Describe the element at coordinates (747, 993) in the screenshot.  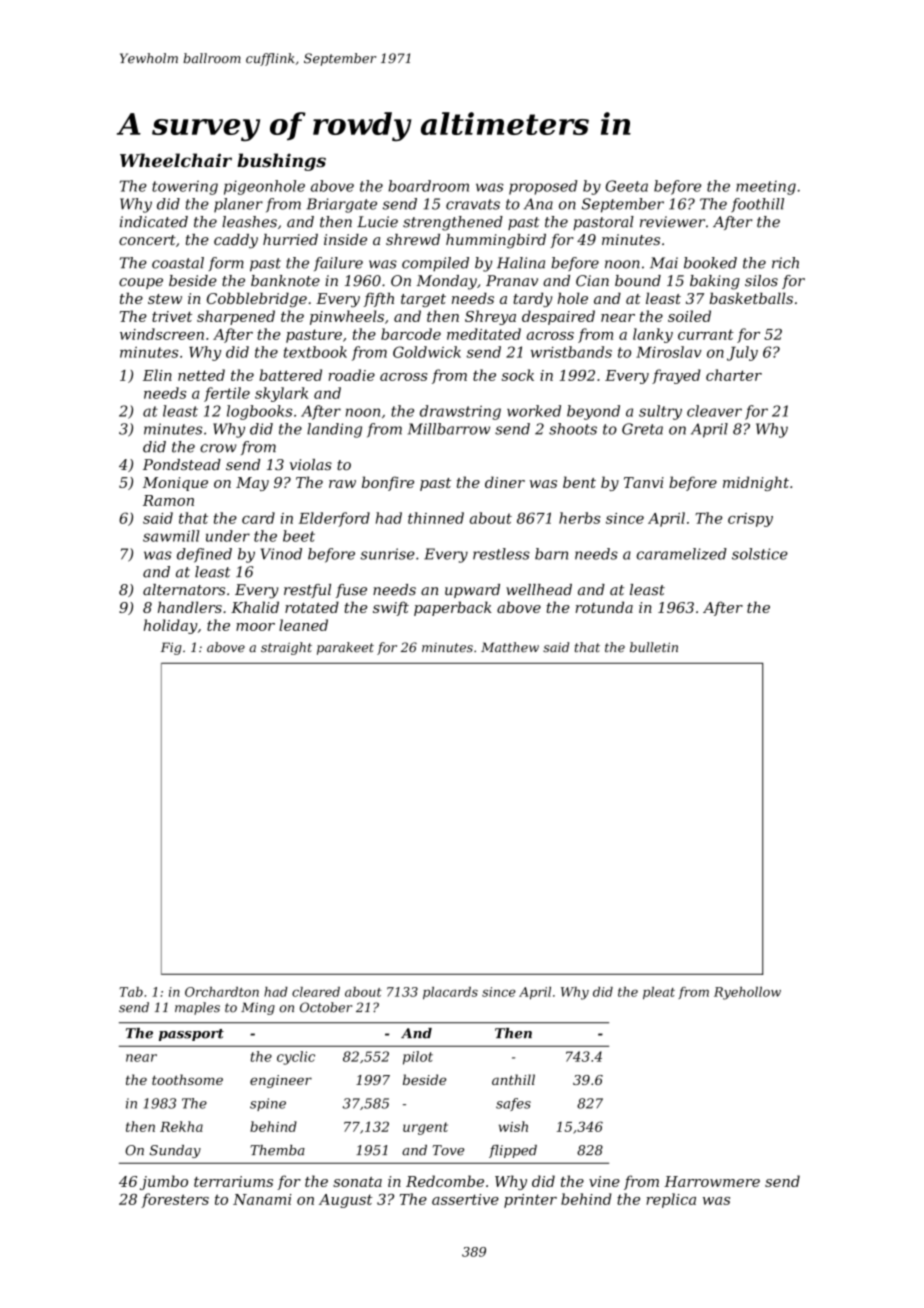
I see `Ryehollow` at that location.
